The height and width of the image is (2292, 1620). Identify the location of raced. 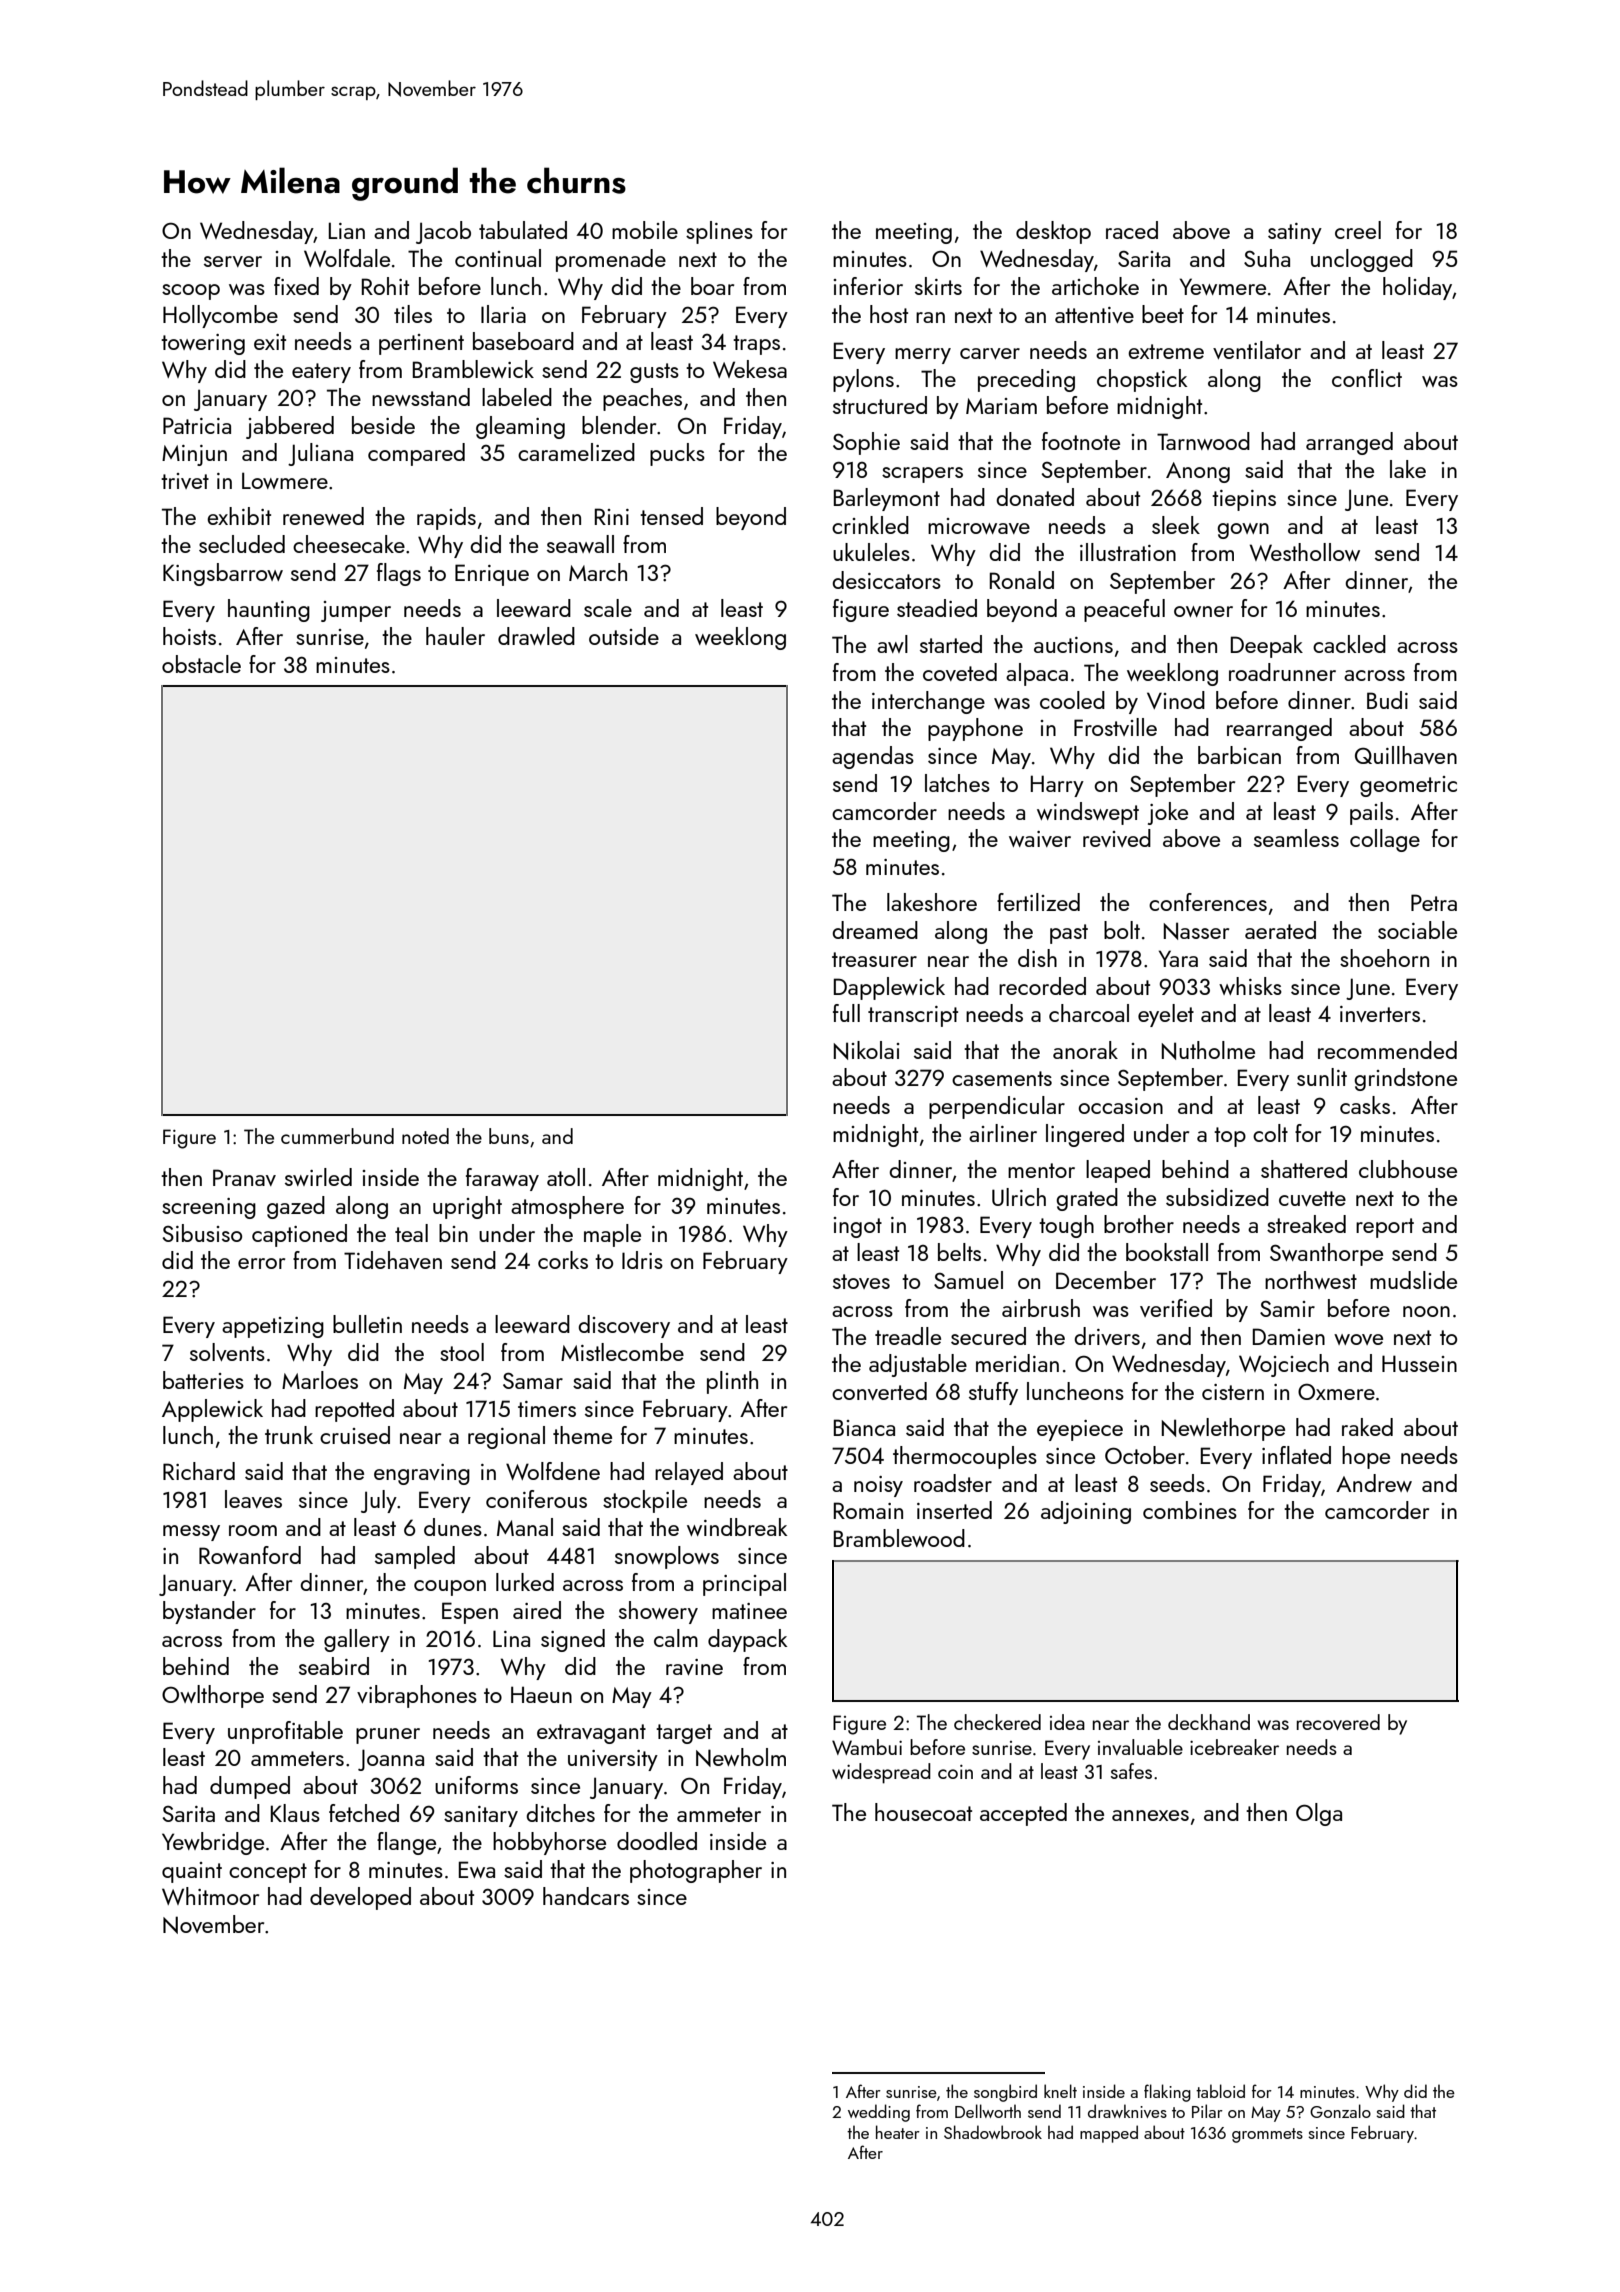
(1132, 230).
